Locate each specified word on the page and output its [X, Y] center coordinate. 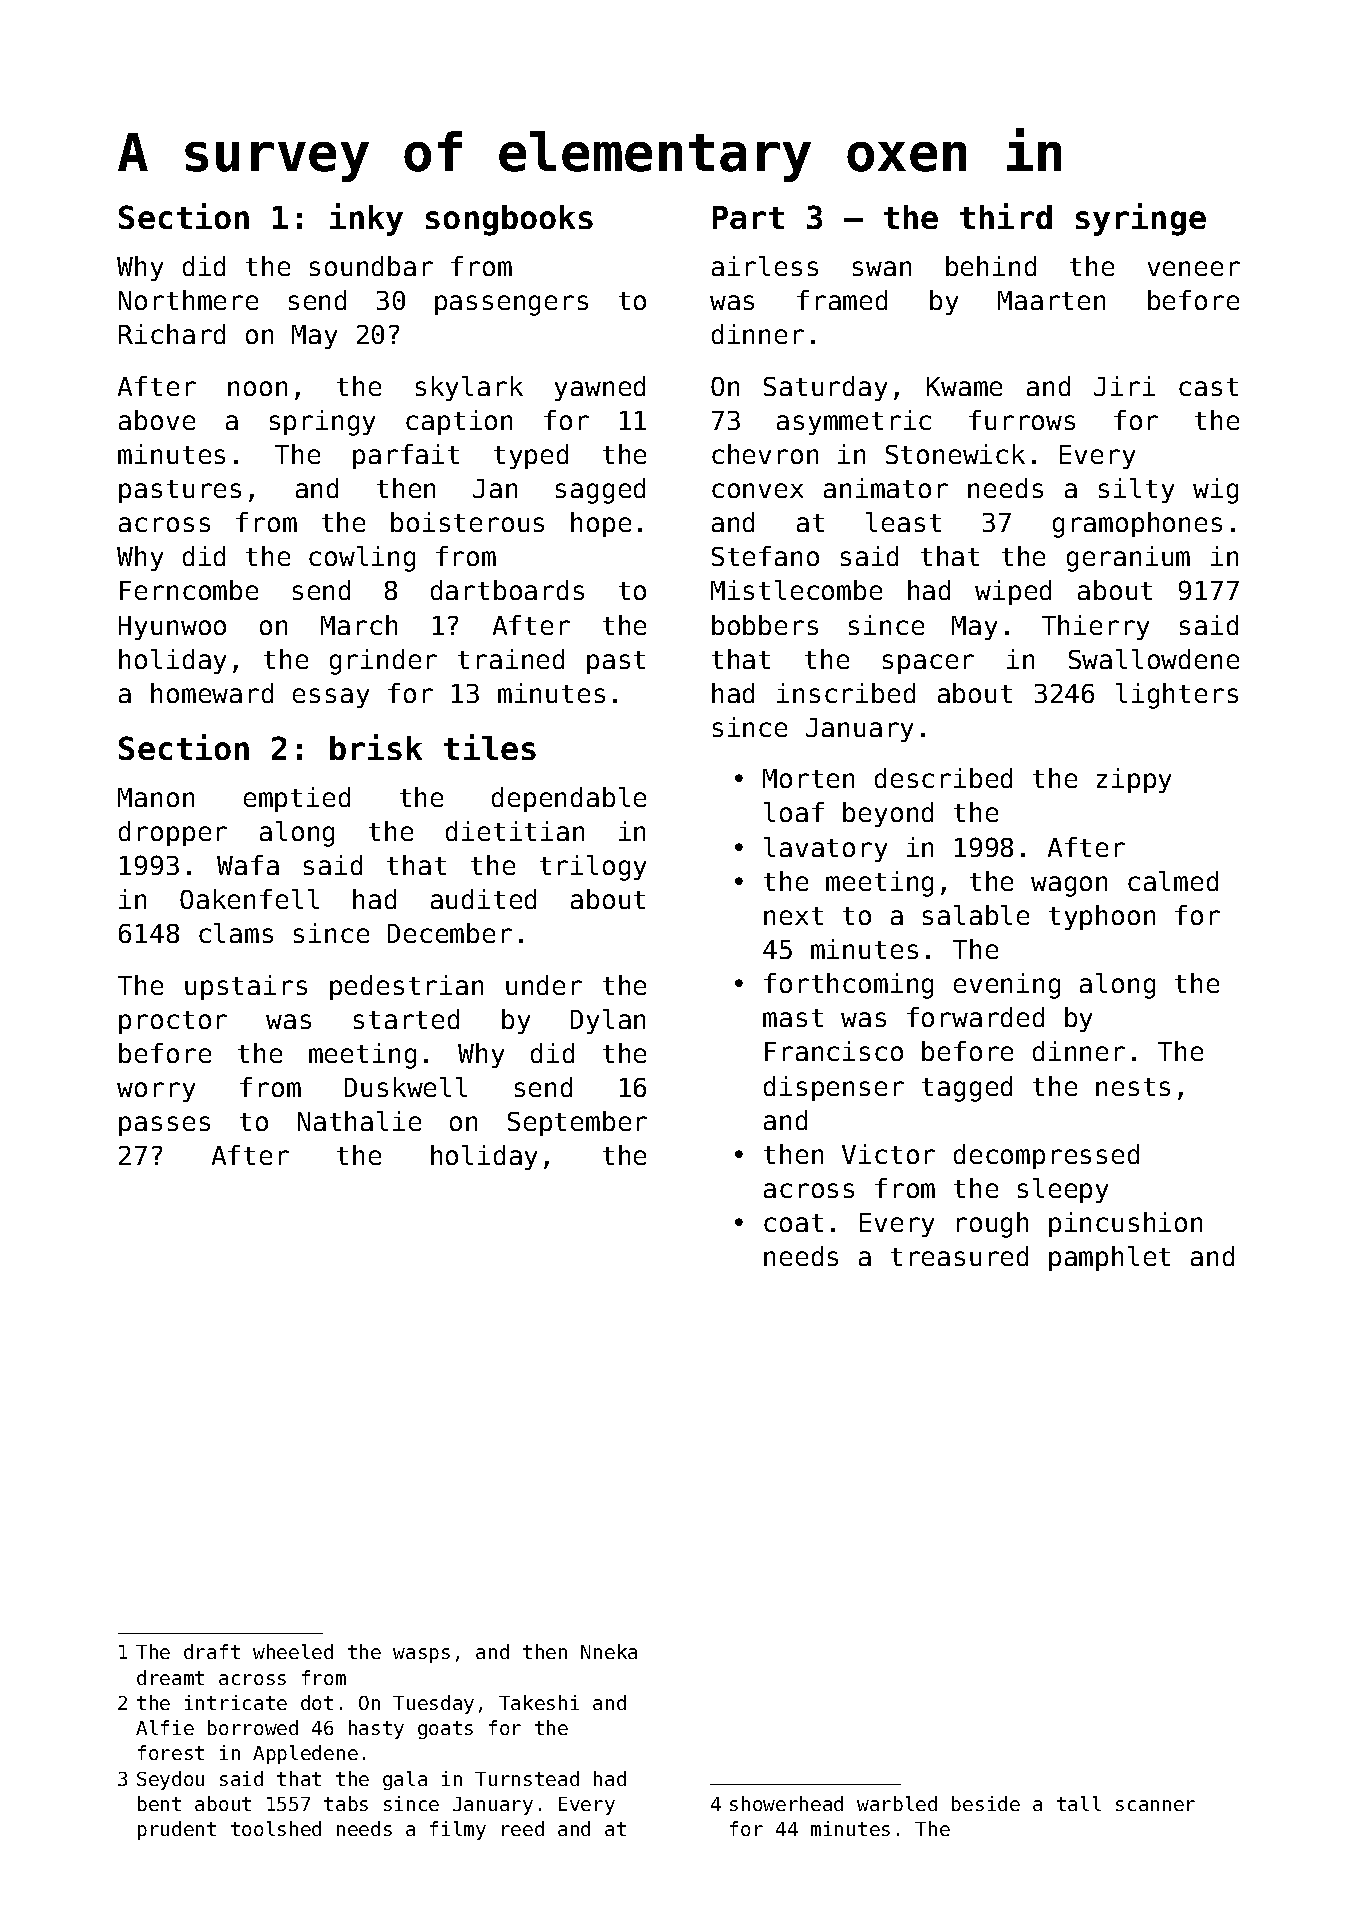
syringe [1141, 219]
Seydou [170, 1780]
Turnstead [527, 1778]
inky [366, 219]
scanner [1155, 1805]
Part [748, 217]
